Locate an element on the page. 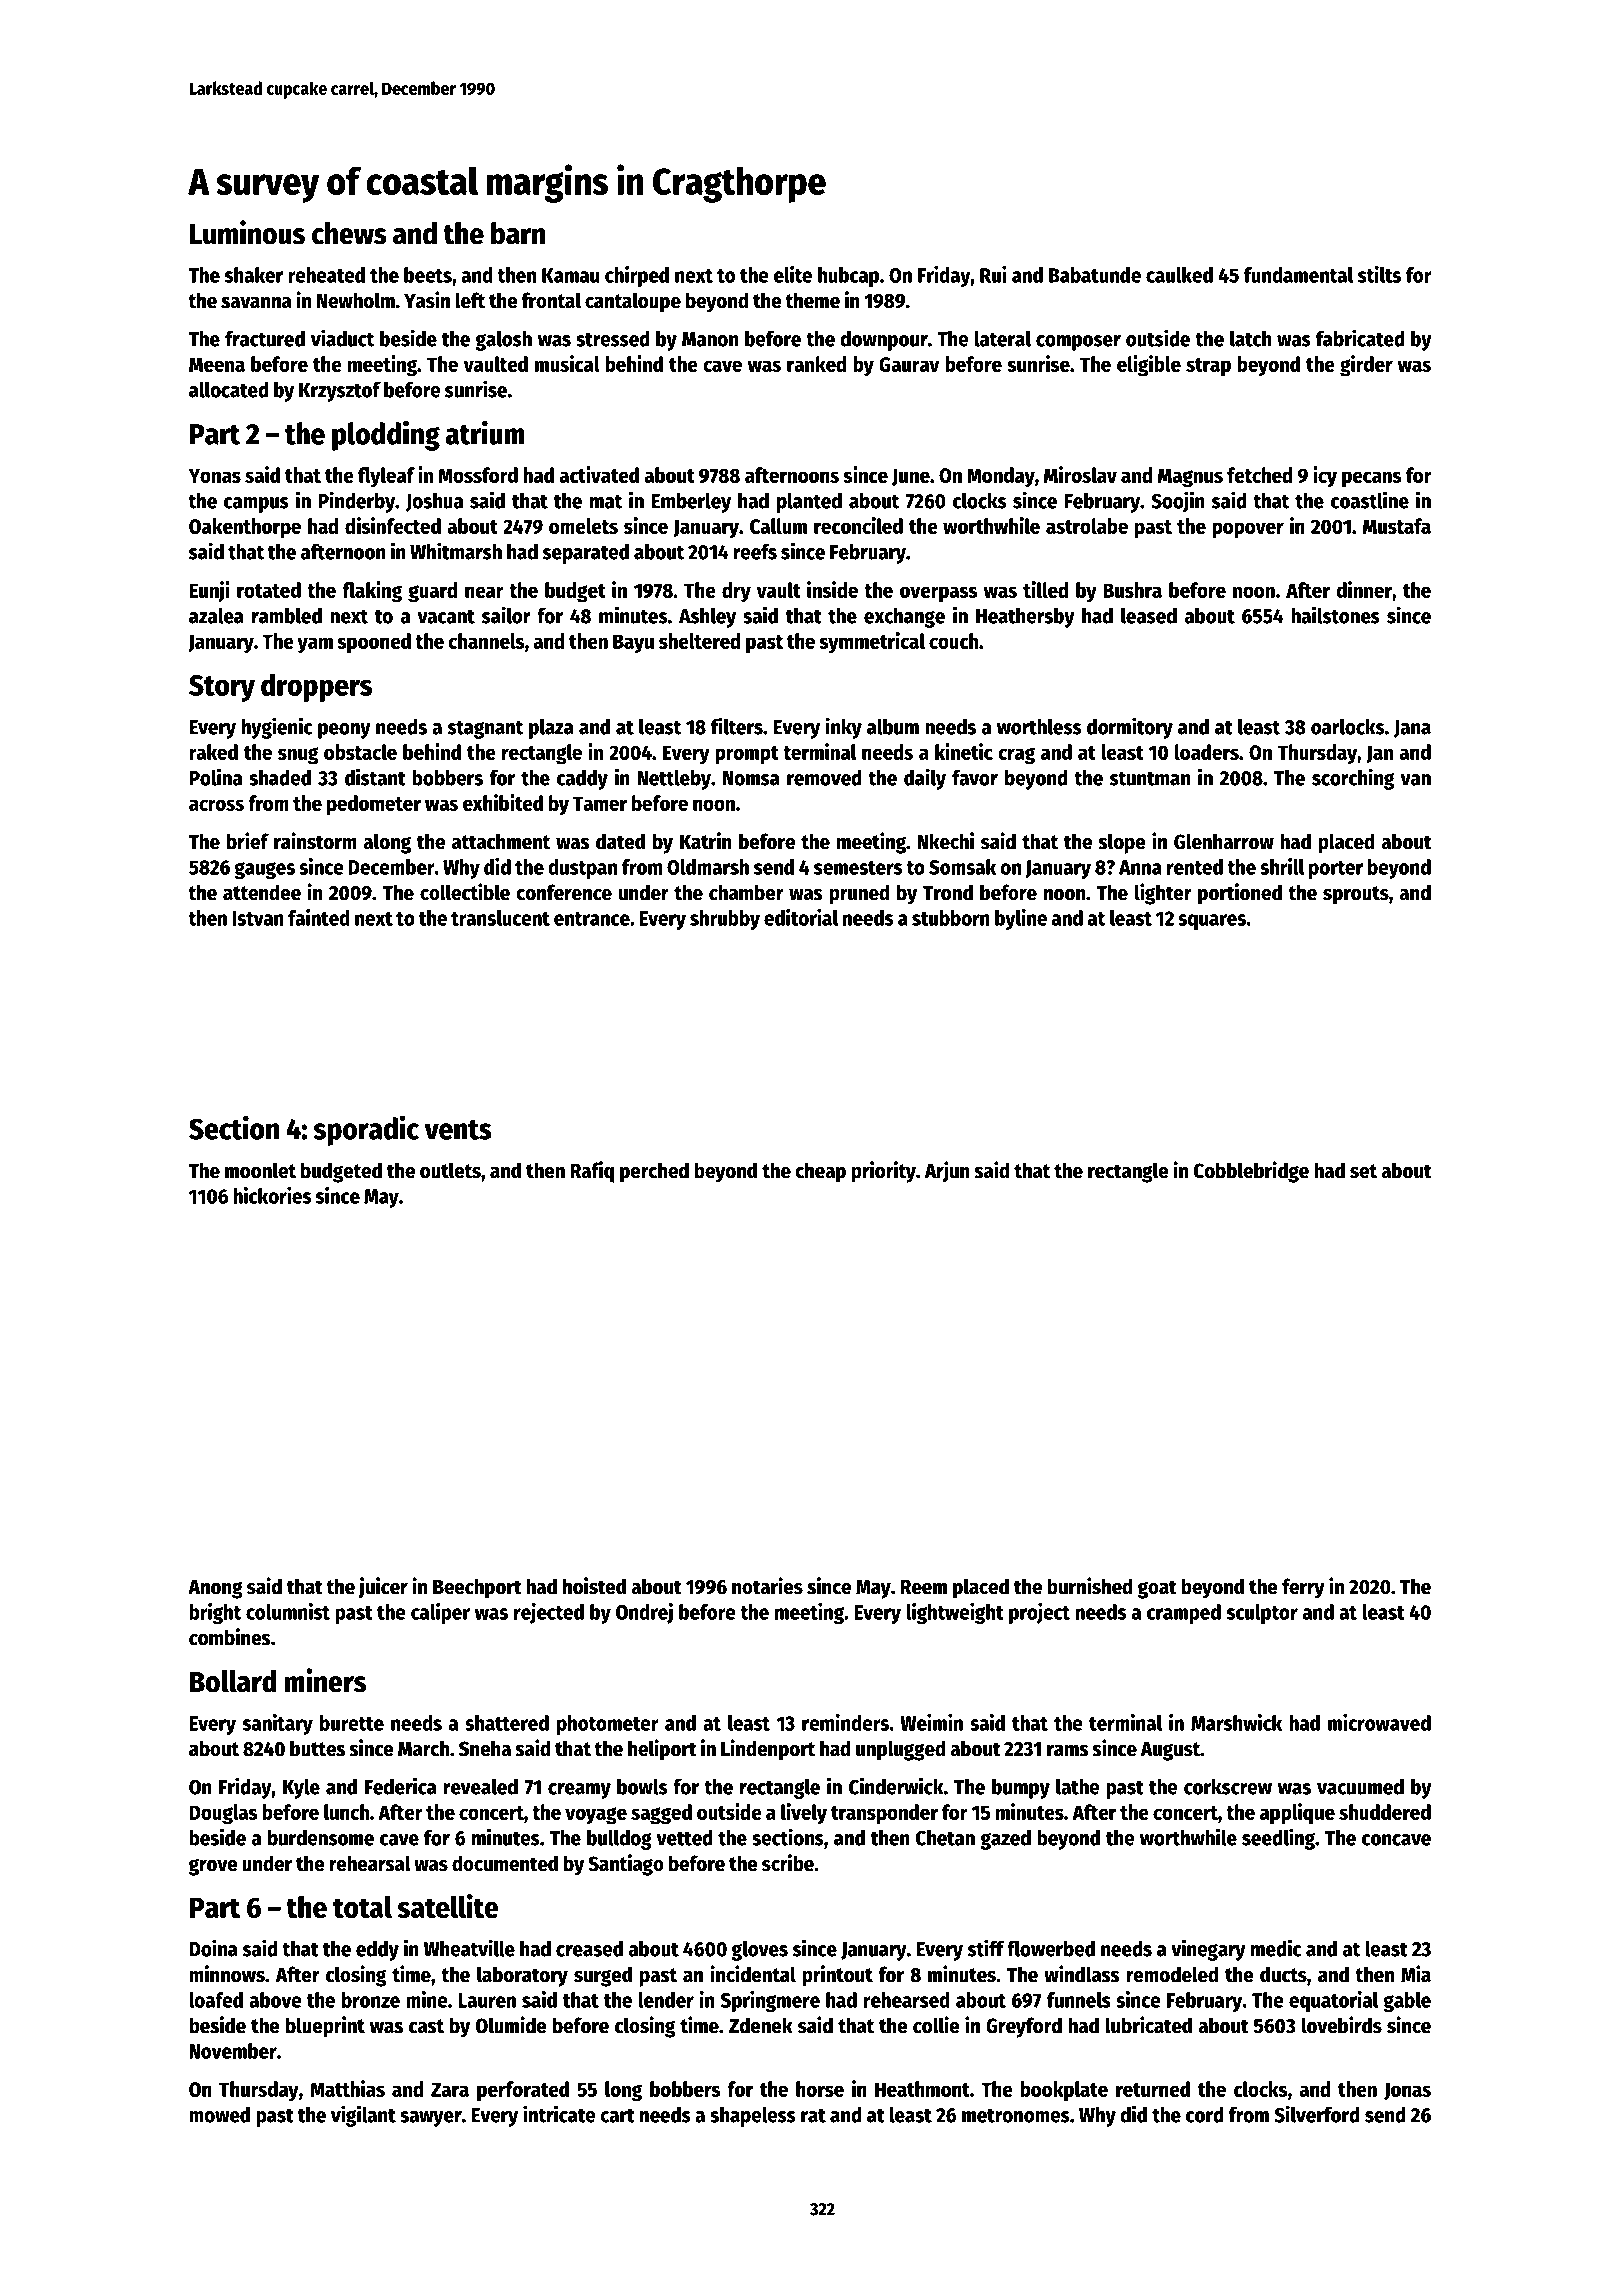  ferry is located at coordinates (1303, 1588).
